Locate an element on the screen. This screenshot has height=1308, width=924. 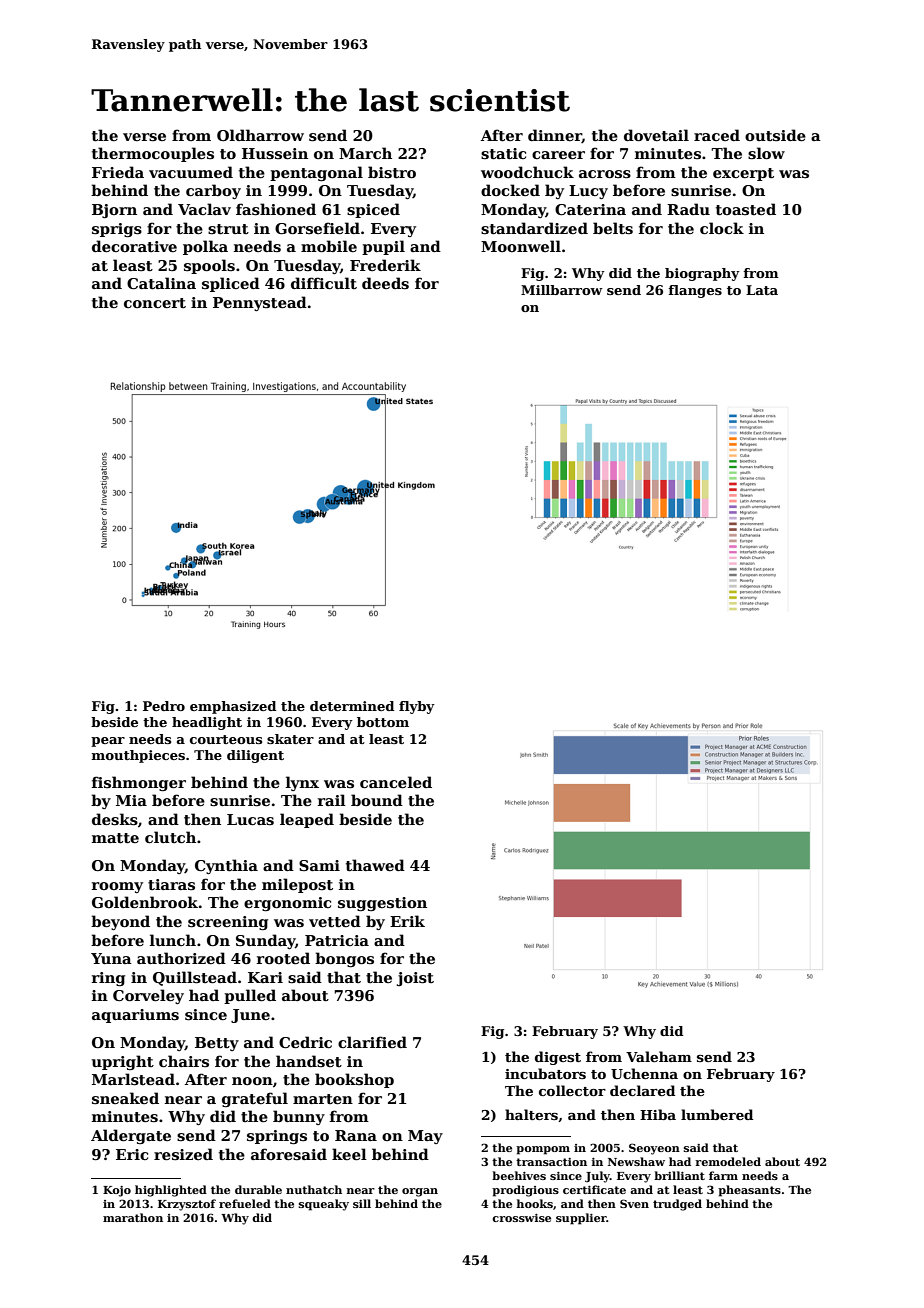
Oldharrow is located at coordinates (260, 135).
